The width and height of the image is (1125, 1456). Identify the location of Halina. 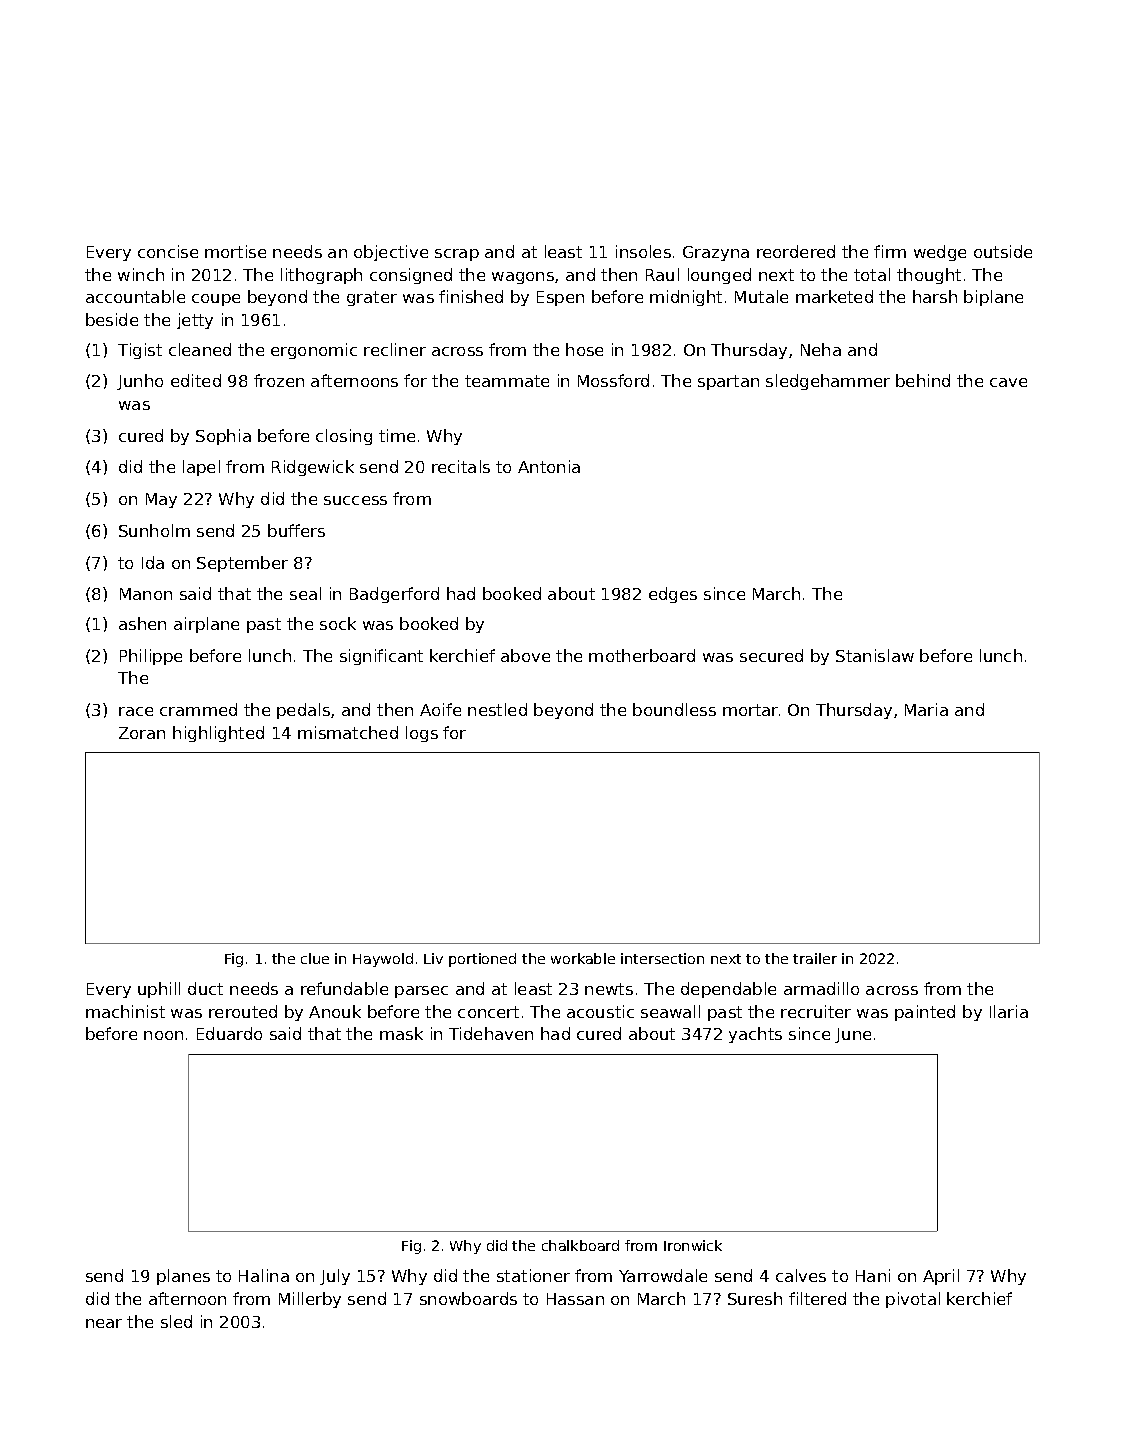
(264, 1275).
